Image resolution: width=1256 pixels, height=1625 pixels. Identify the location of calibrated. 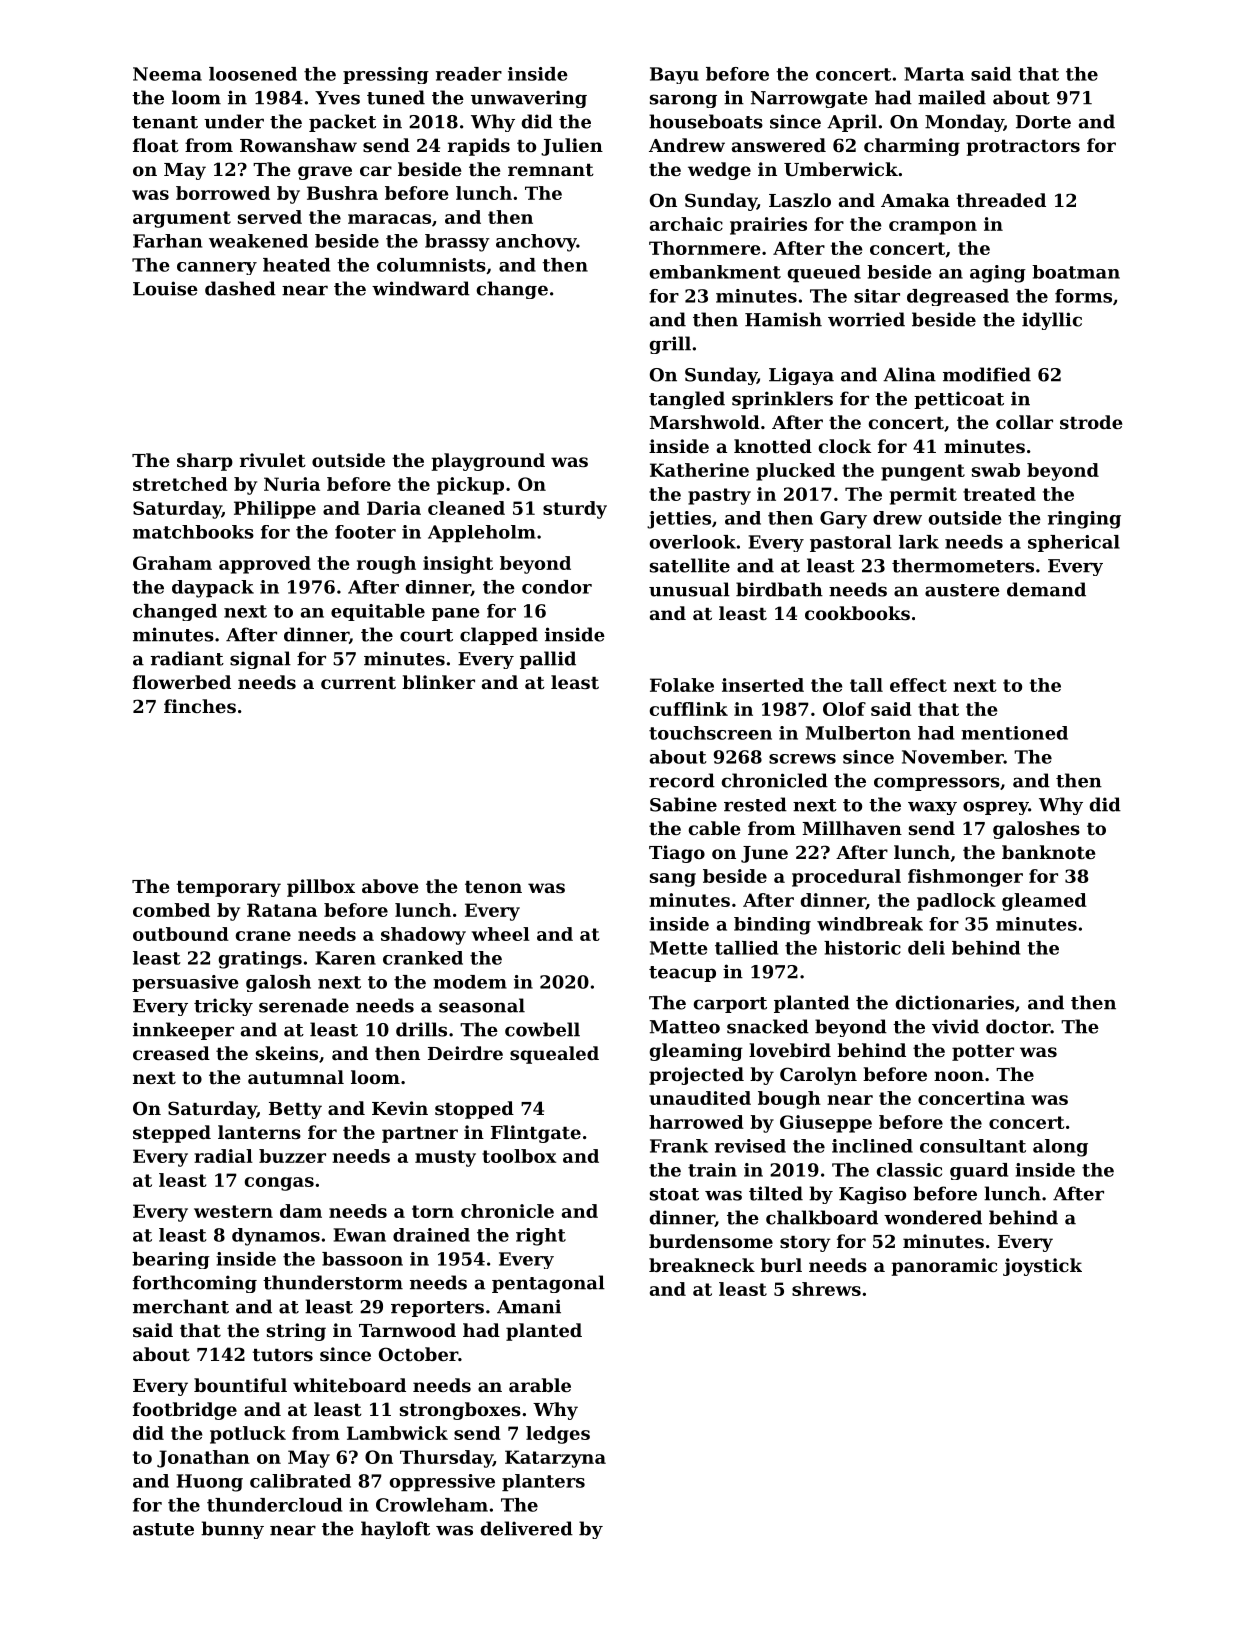
(300, 1481).
